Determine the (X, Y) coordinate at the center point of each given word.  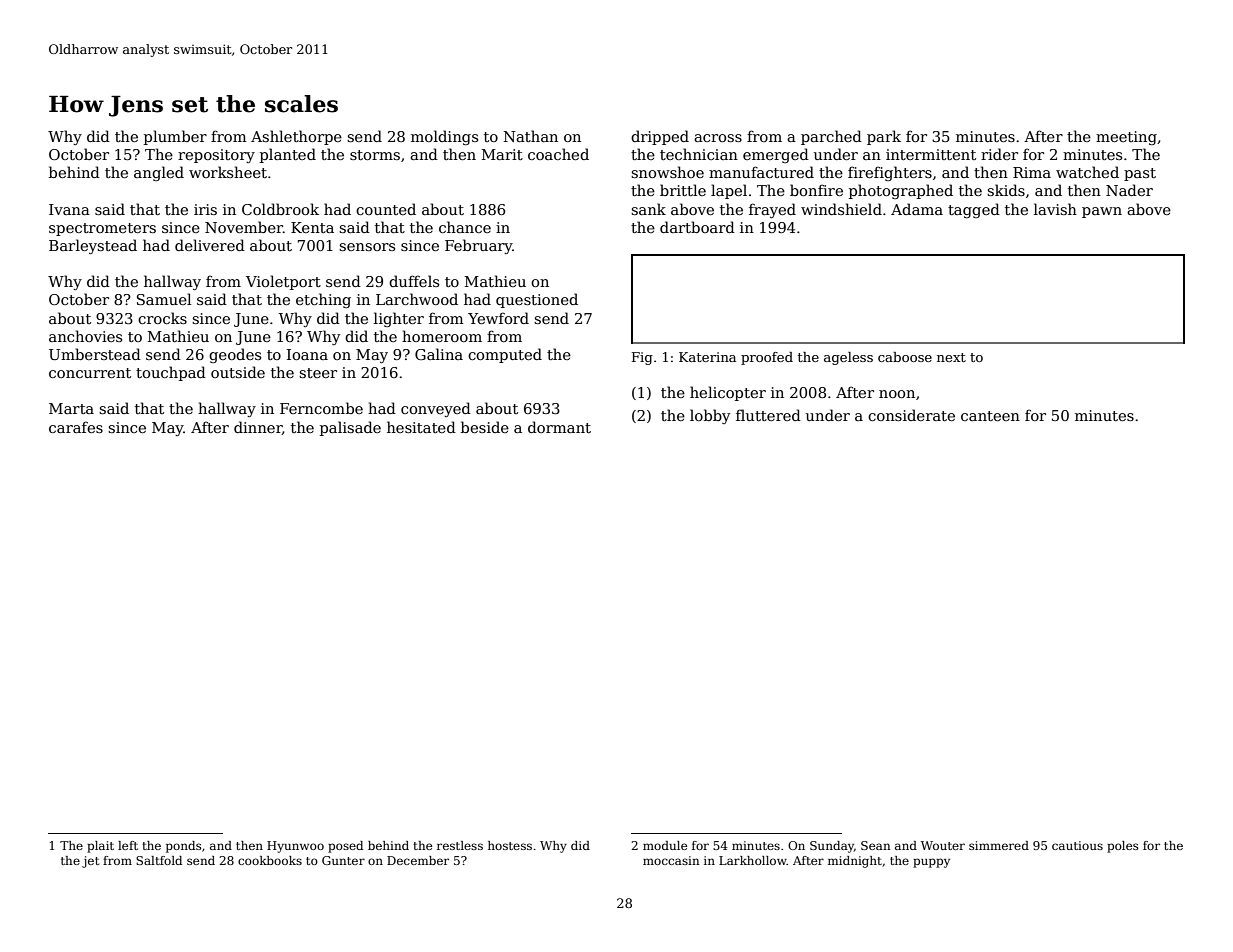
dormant (559, 427)
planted (288, 155)
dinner (258, 428)
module (665, 845)
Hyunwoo (295, 847)
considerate (911, 415)
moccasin (671, 860)
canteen (990, 416)
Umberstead (95, 354)
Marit (502, 154)
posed (345, 847)
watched (1087, 172)
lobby (710, 416)
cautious (1077, 845)
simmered (999, 845)
